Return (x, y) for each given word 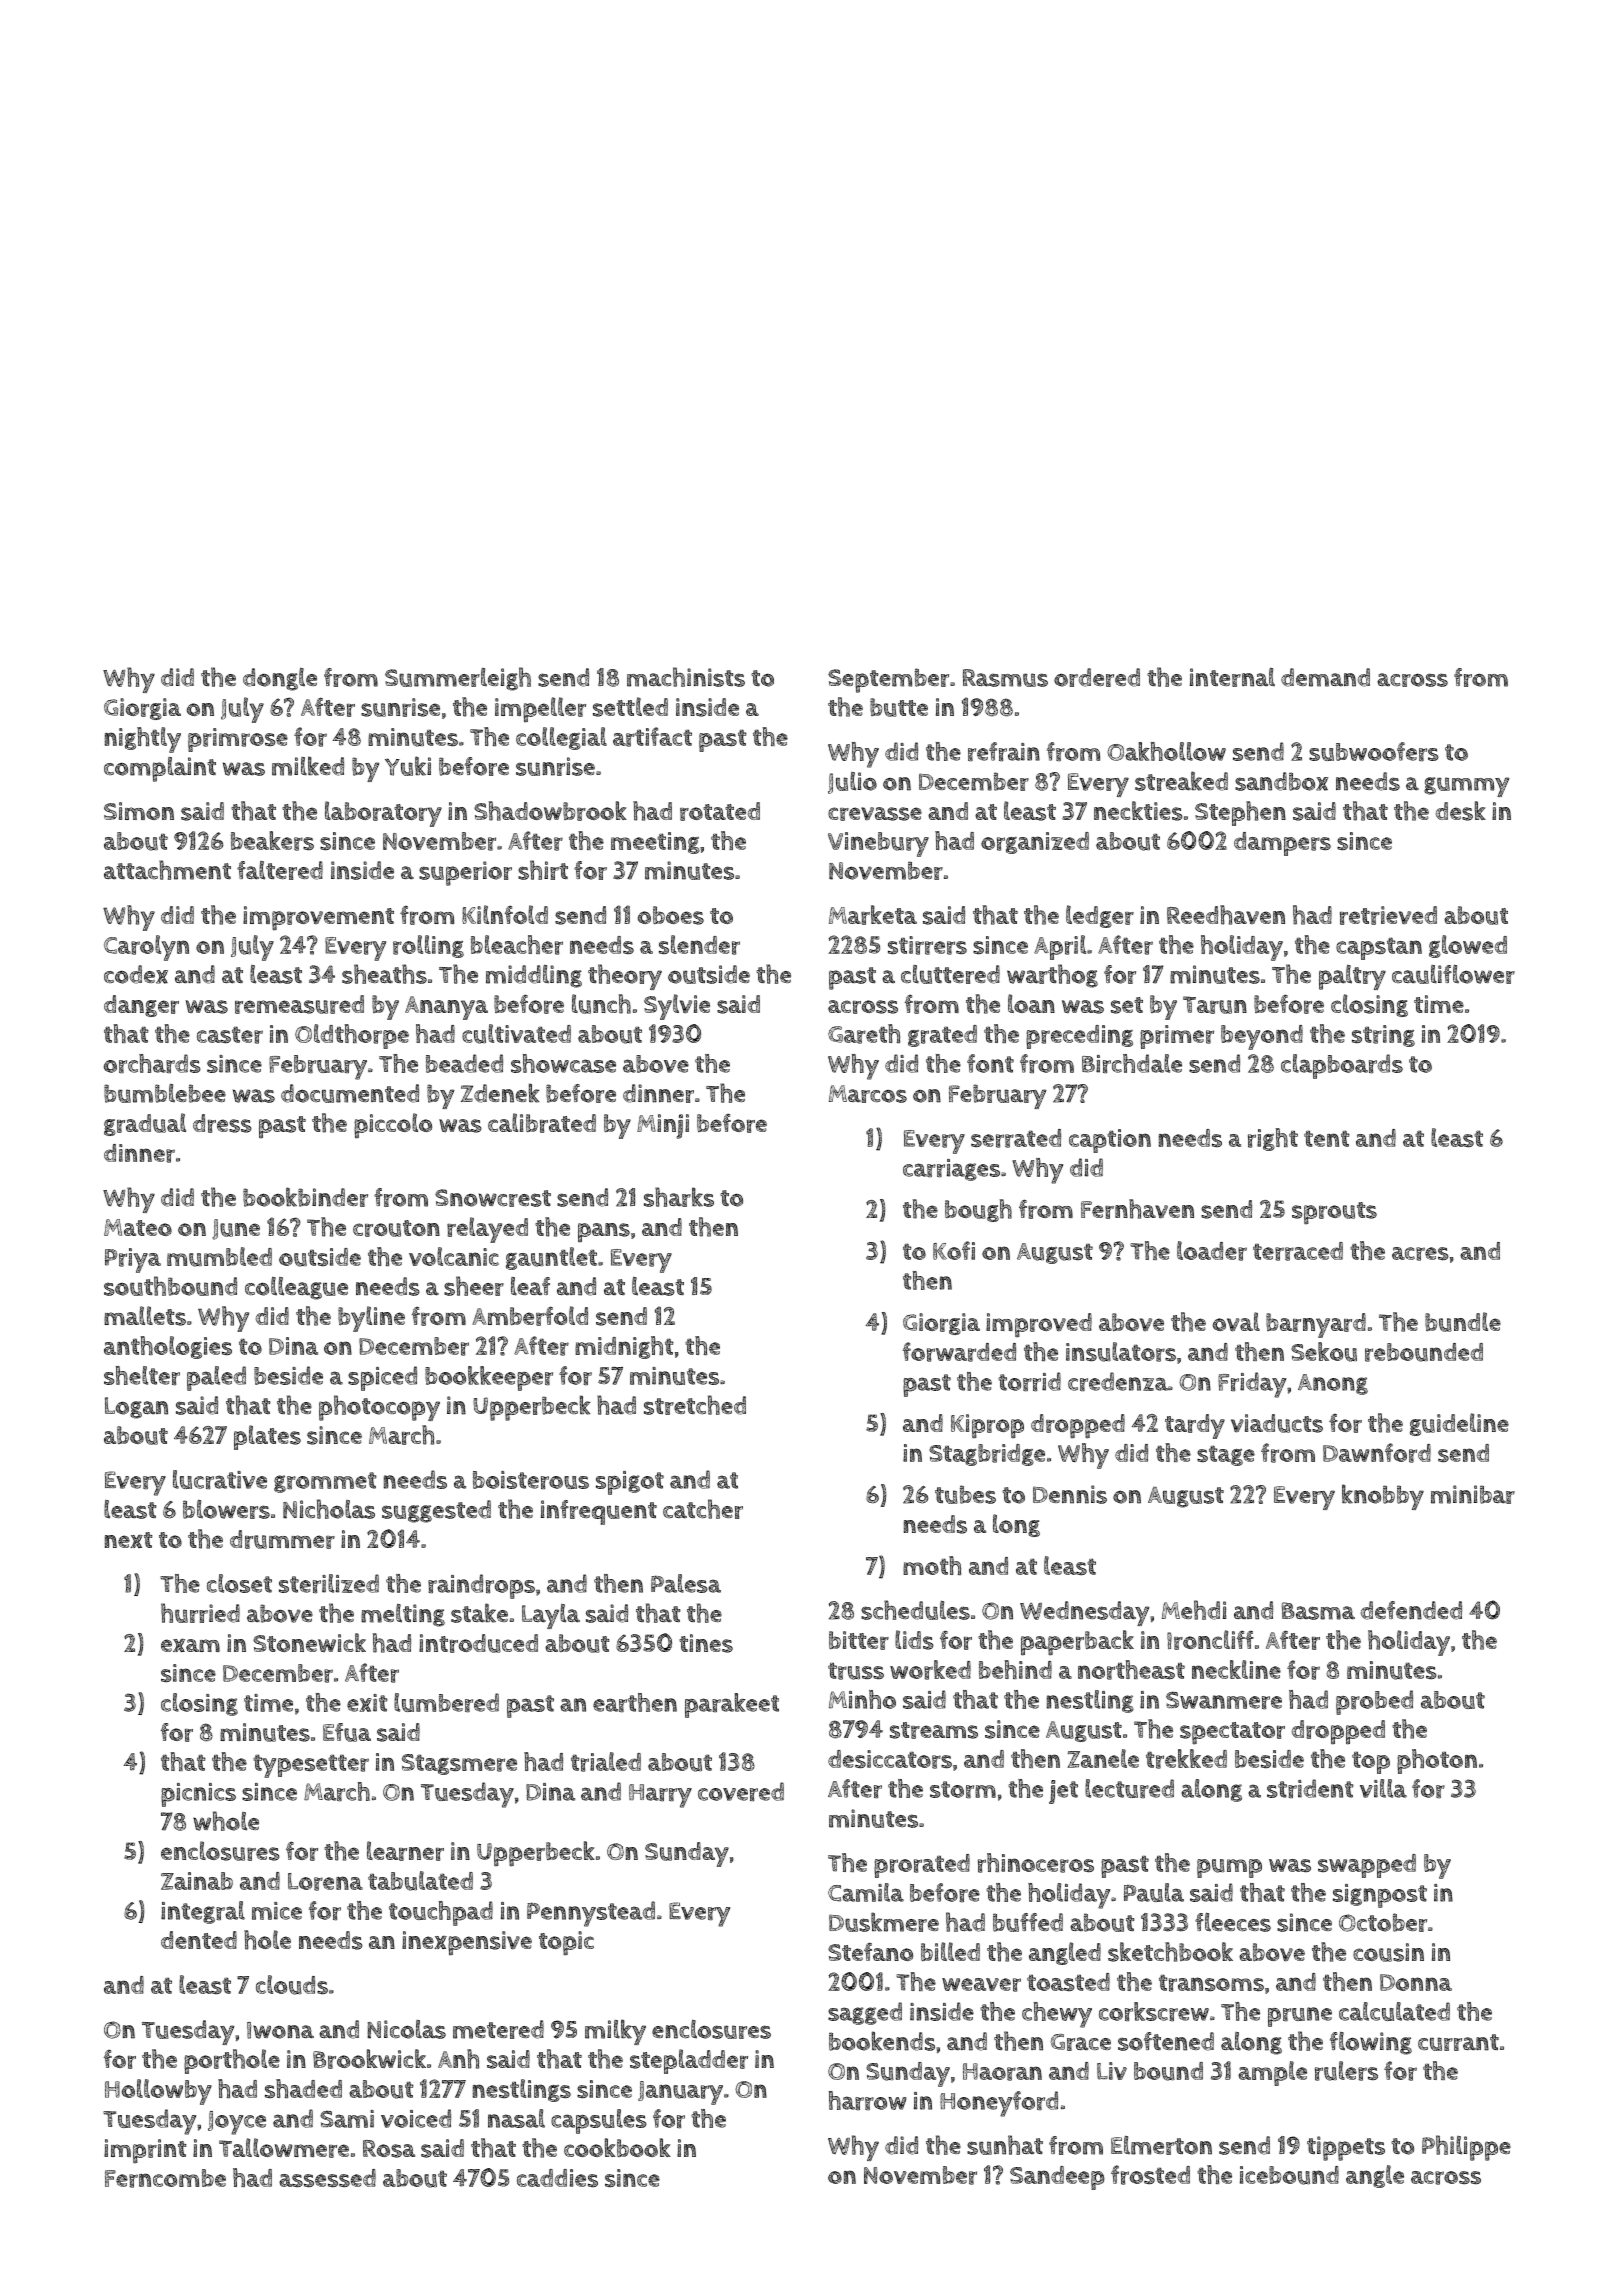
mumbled (219, 1257)
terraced (1298, 1251)
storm (963, 1789)
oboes (671, 915)
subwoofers (1374, 751)
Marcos (868, 1094)
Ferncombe (165, 2178)
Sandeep (1057, 2178)
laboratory (383, 814)
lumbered (446, 1702)
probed (1374, 1702)
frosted (1150, 2175)
